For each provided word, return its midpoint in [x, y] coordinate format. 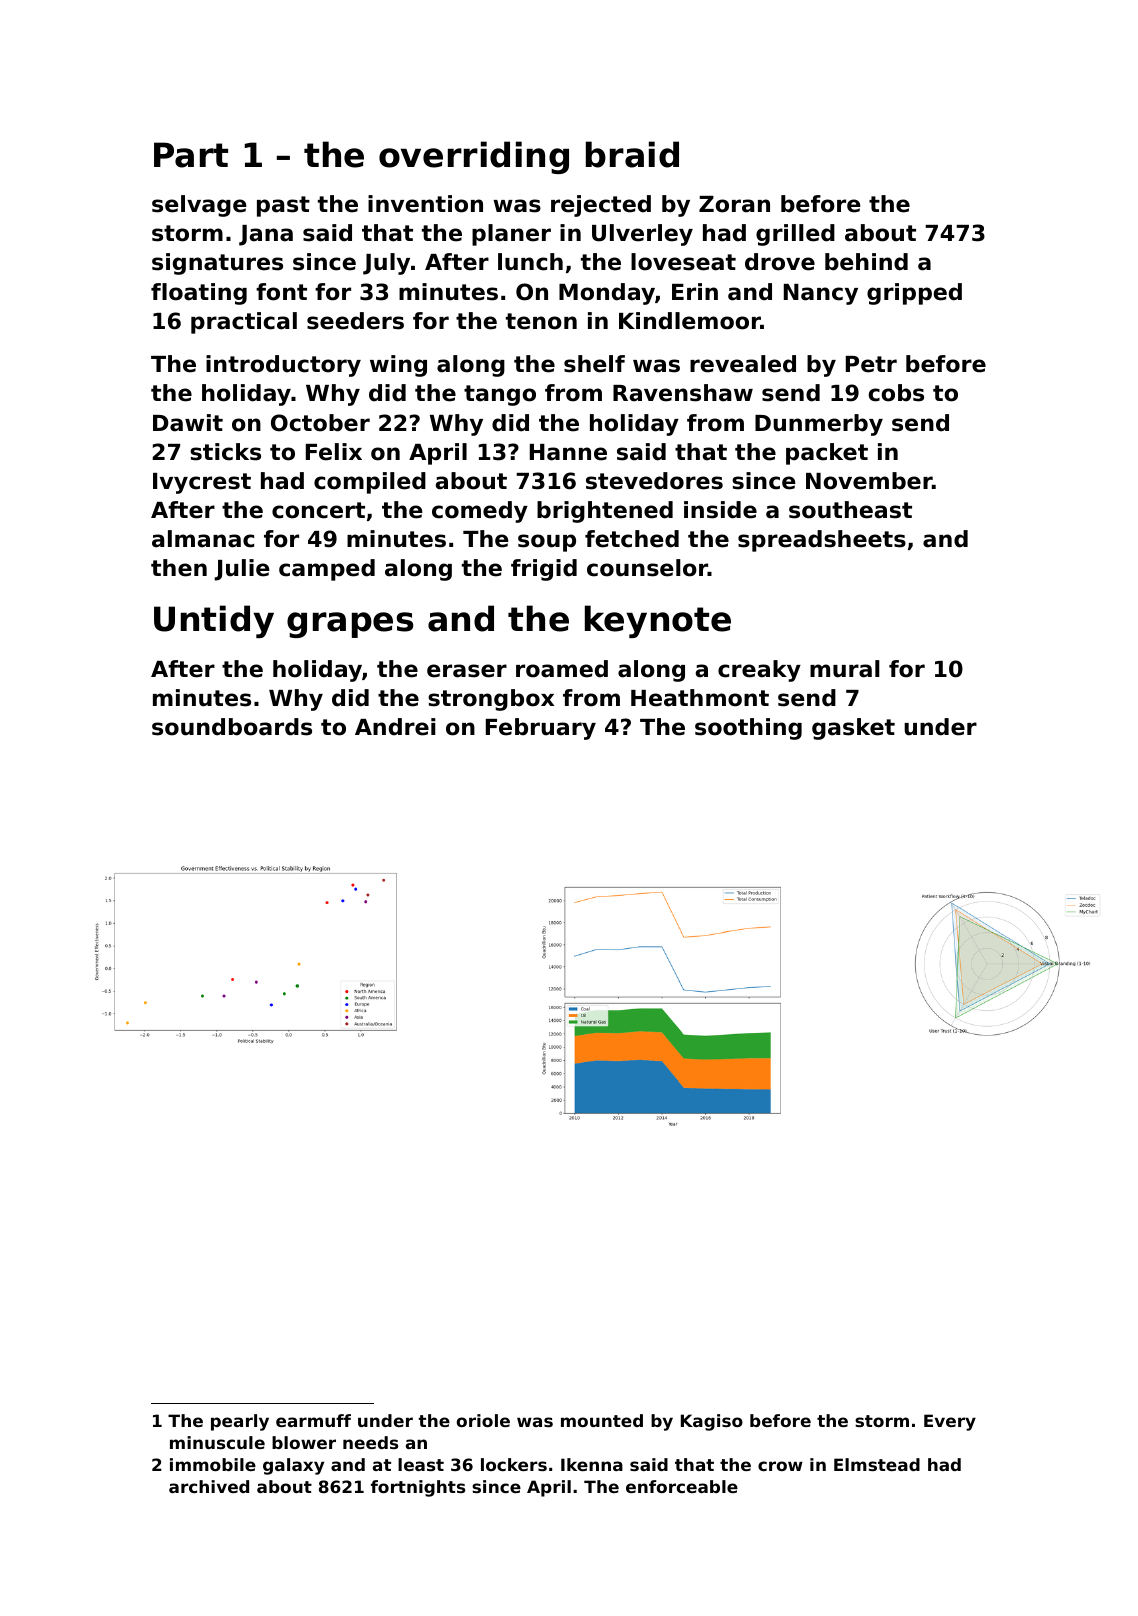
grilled [795, 235]
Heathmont [700, 698]
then [179, 568]
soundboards [232, 727]
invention [425, 204]
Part [191, 155]
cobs [896, 393]
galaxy [293, 1466]
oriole [483, 1420]
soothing [748, 729]
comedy [480, 512]
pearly [240, 1422]
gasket [853, 729]
